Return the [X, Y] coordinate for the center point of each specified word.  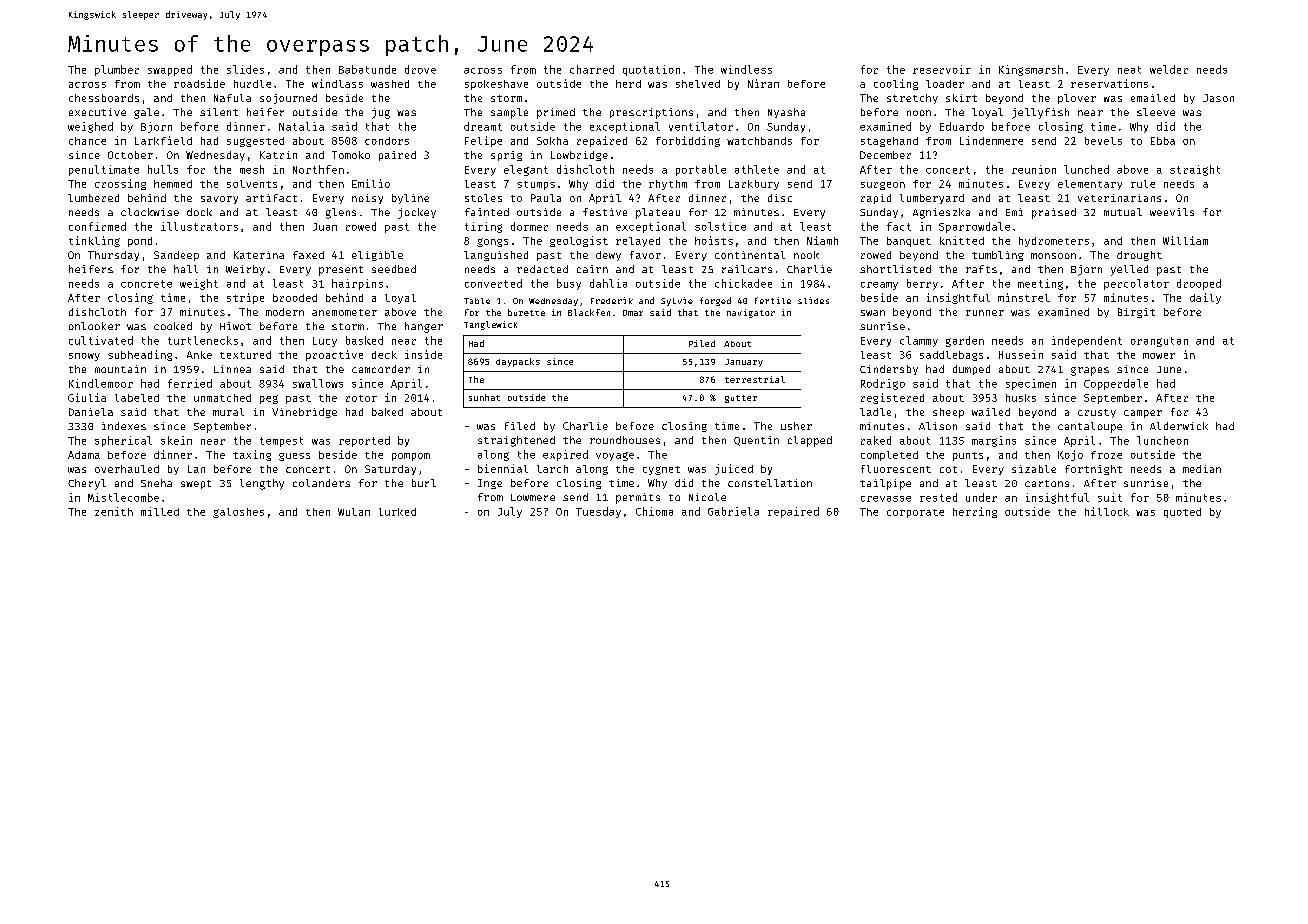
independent [1087, 341]
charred [592, 69]
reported [364, 441]
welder [1169, 69]
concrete [146, 284]
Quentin [756, 441]
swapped [170, 70]
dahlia [608, 283]
